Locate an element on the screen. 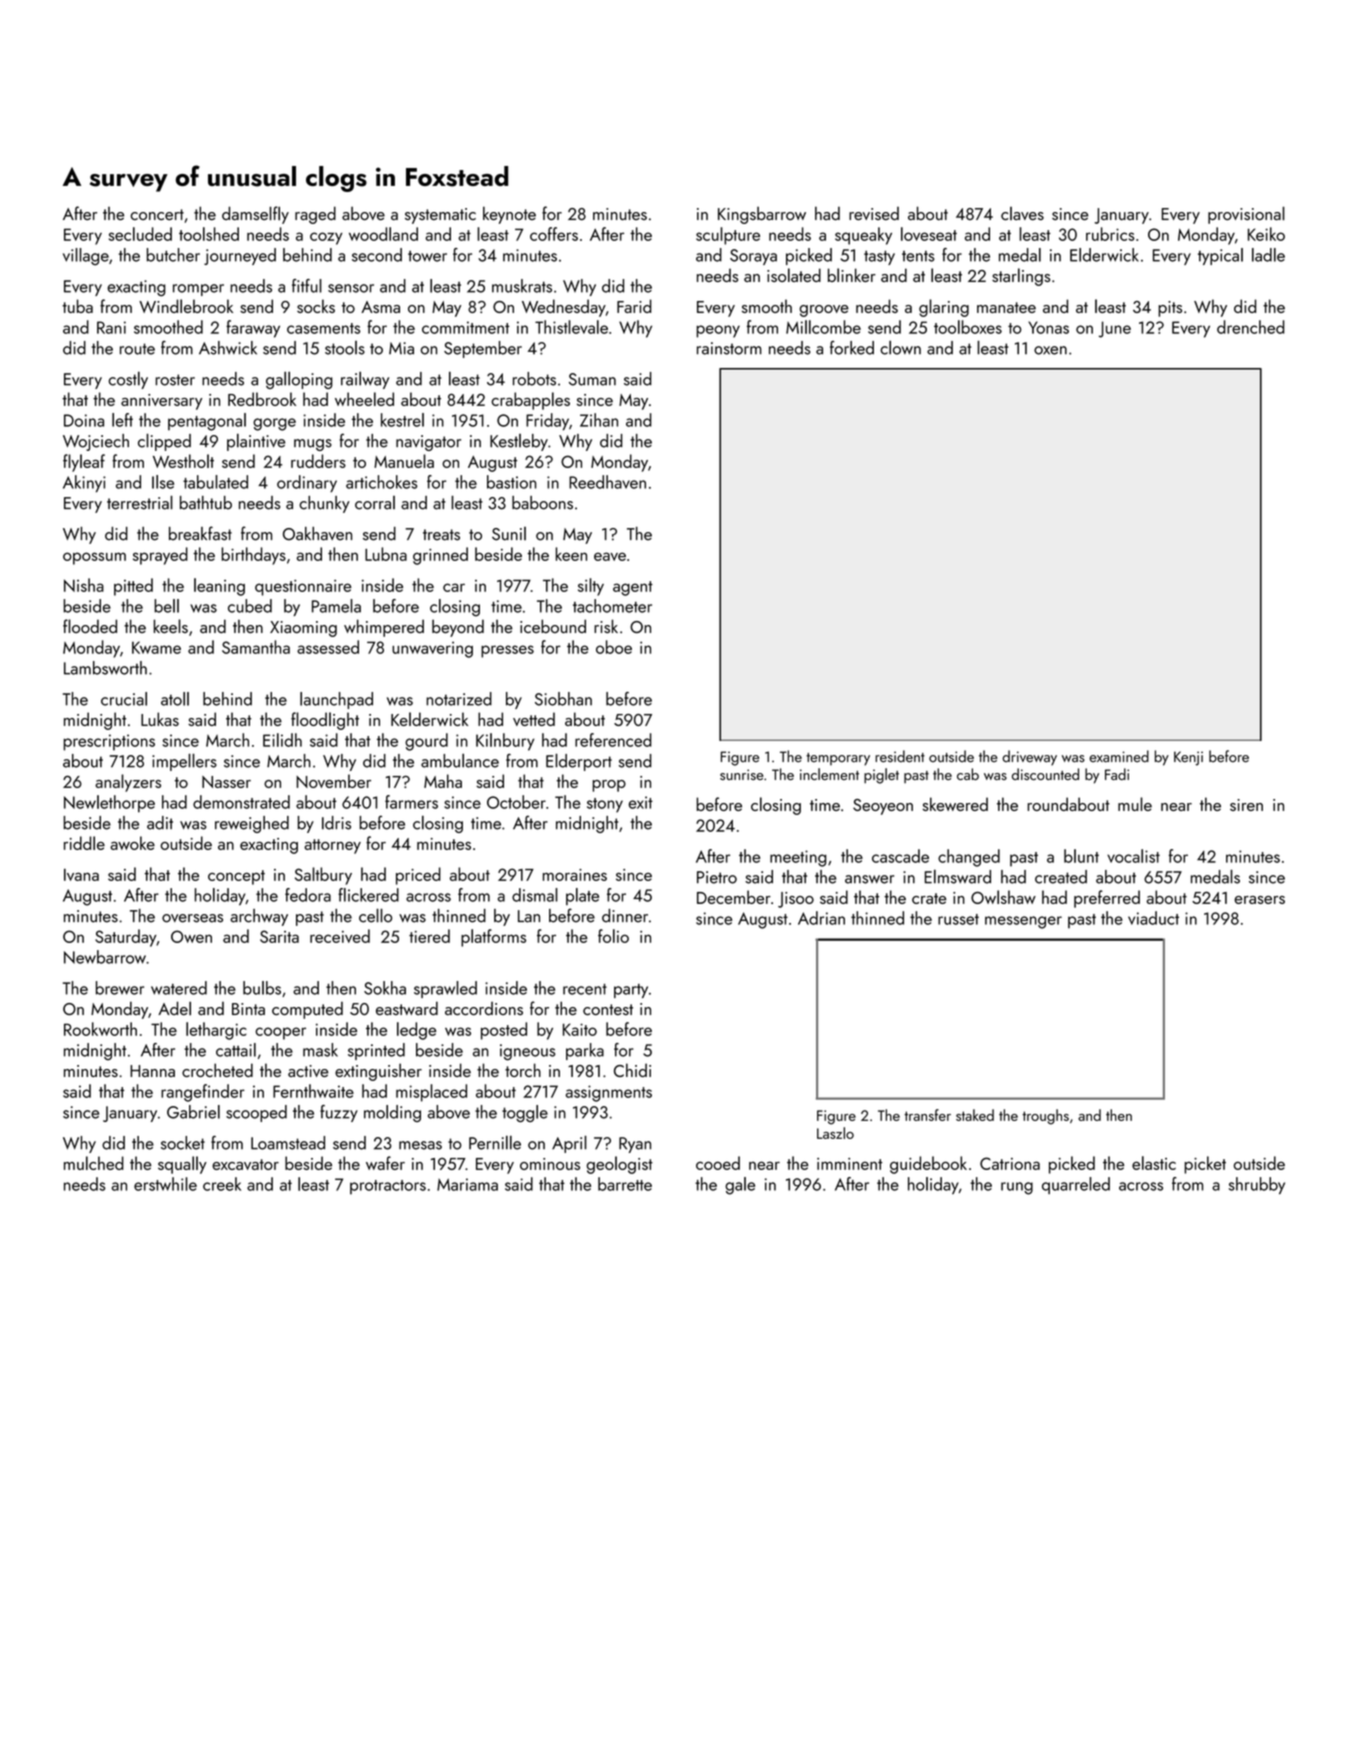 This screenshot has width=1348, height=1744. cello is located at coordinates (375, 915).
